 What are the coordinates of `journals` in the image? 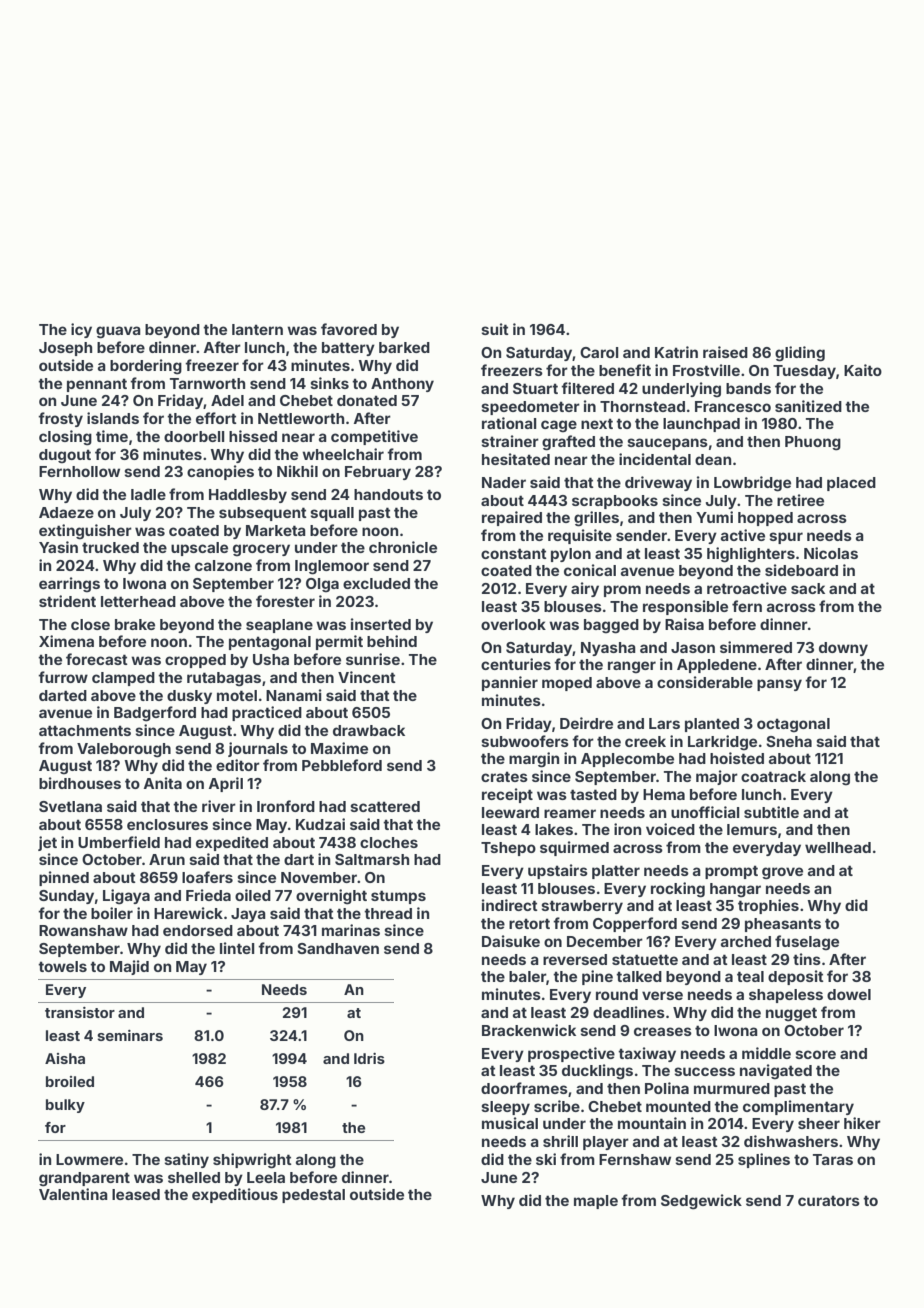 It's located at (258, 749).
